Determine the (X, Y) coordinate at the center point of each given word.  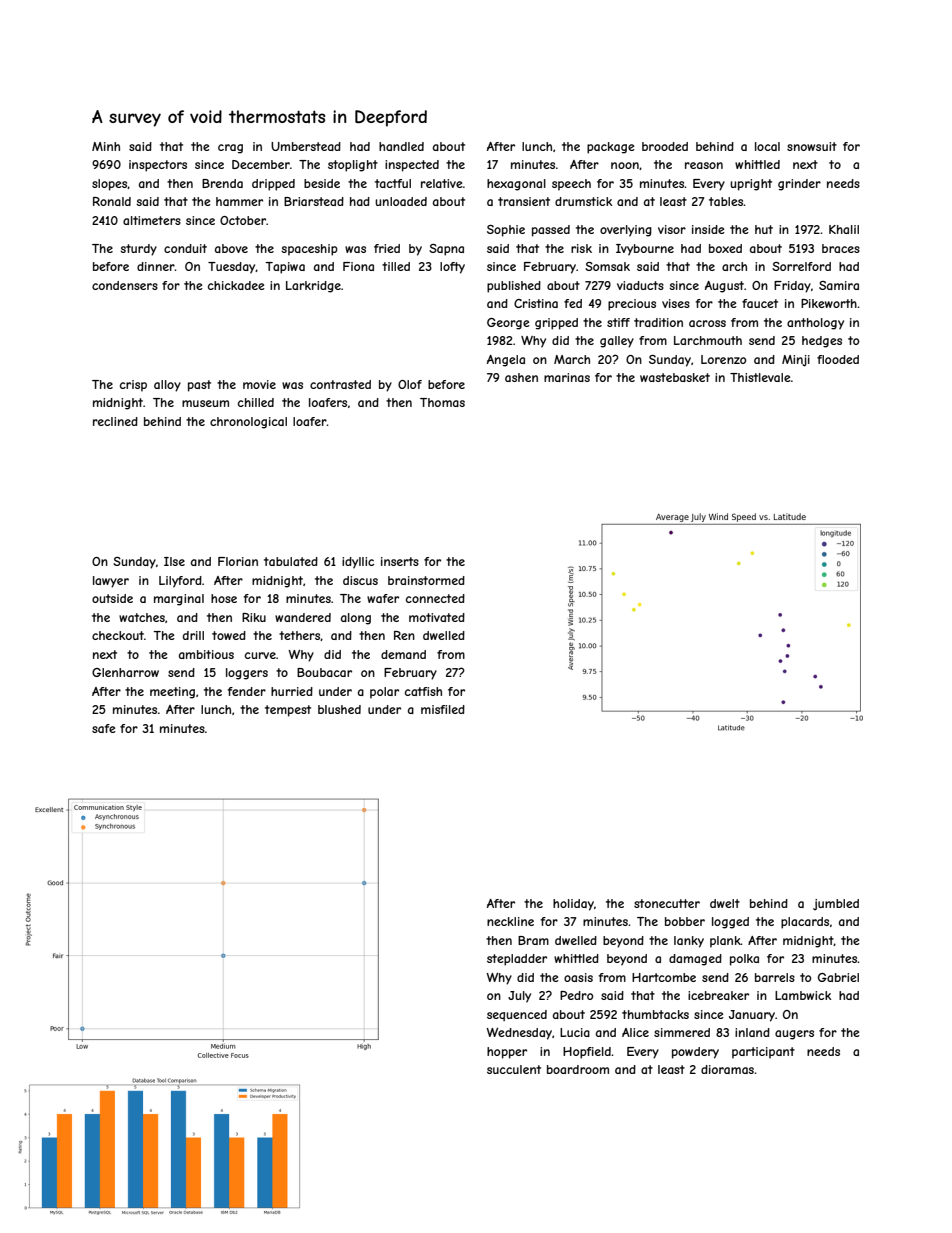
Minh (106, 146)
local (767, 146)
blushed (339, 709)
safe (104, 728)
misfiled (443, 709)
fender (247, 691)
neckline (510, 921)
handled (401, 146)
